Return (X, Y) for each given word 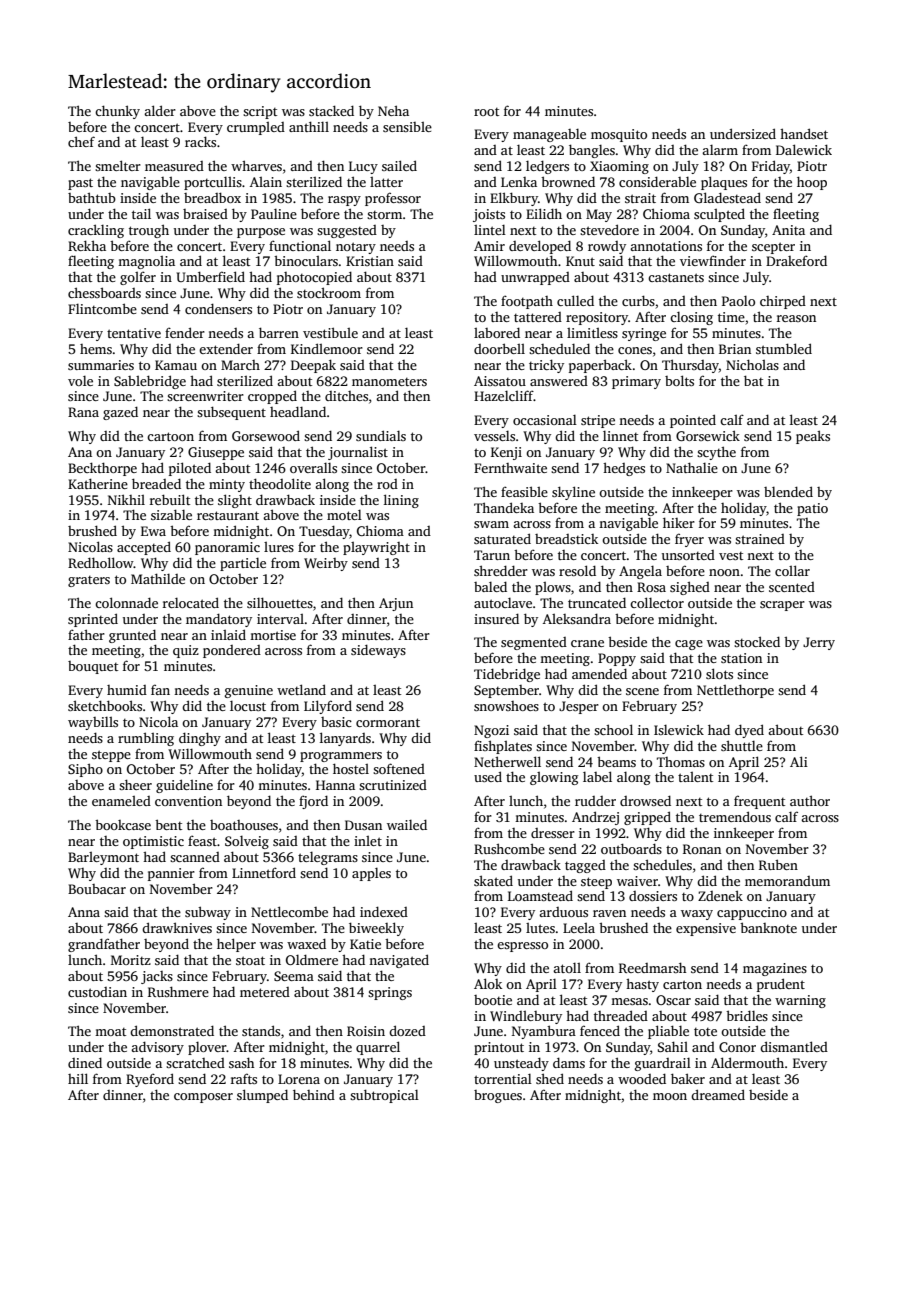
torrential (503, 1079)
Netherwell (507, 761)
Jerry (819, 643)
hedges (624, 469)
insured (496, 618)
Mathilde (158, 578)
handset (804, 133)
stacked (331, 110)
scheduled (559, 348)
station (741, 658)
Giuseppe (216, 453)
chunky (117, 112)
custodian (97, 992)
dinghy (200, 739)
